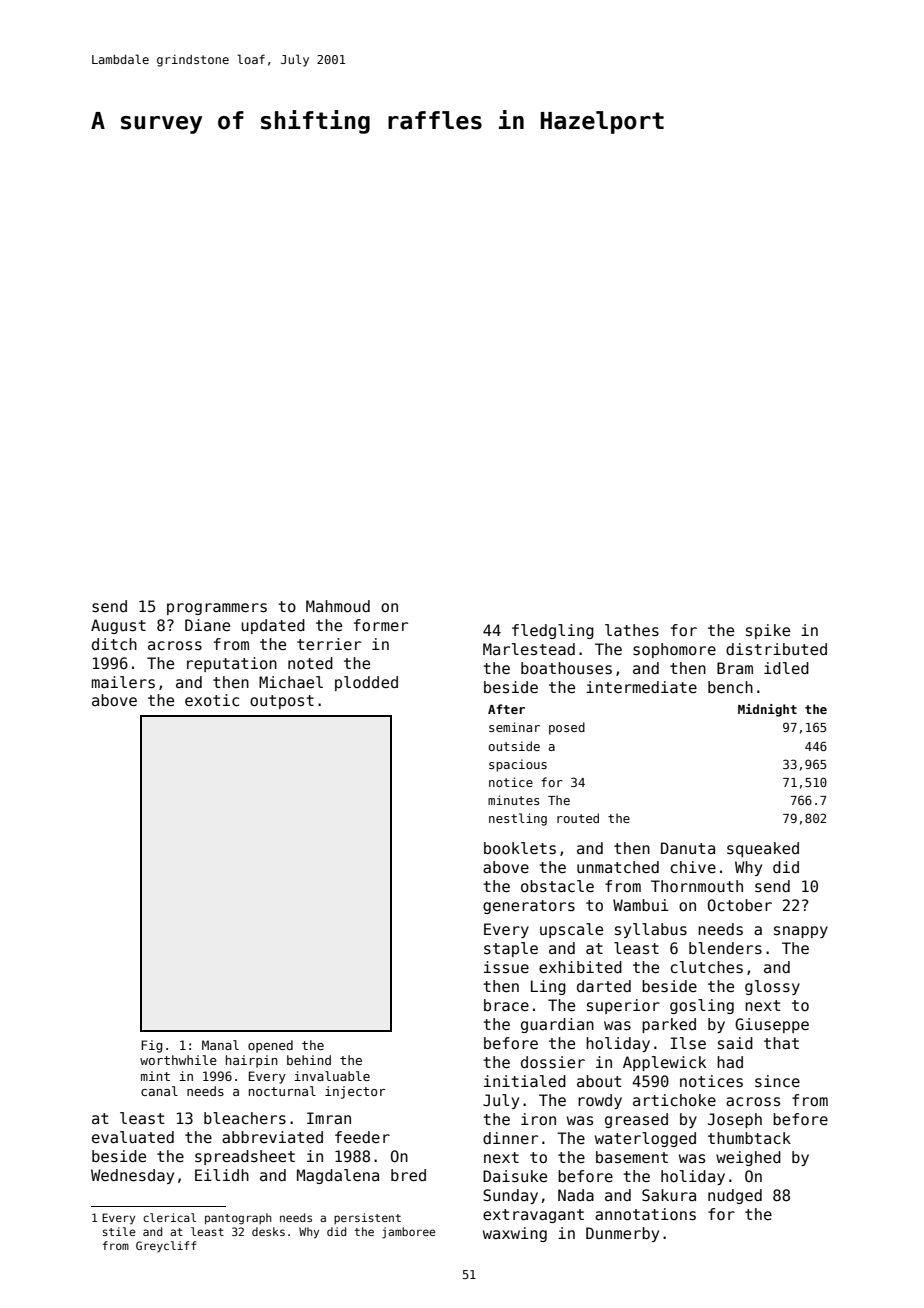 This screenshot has width=924, height=1308. I want to click on waxwing, so click(515, 1234).
